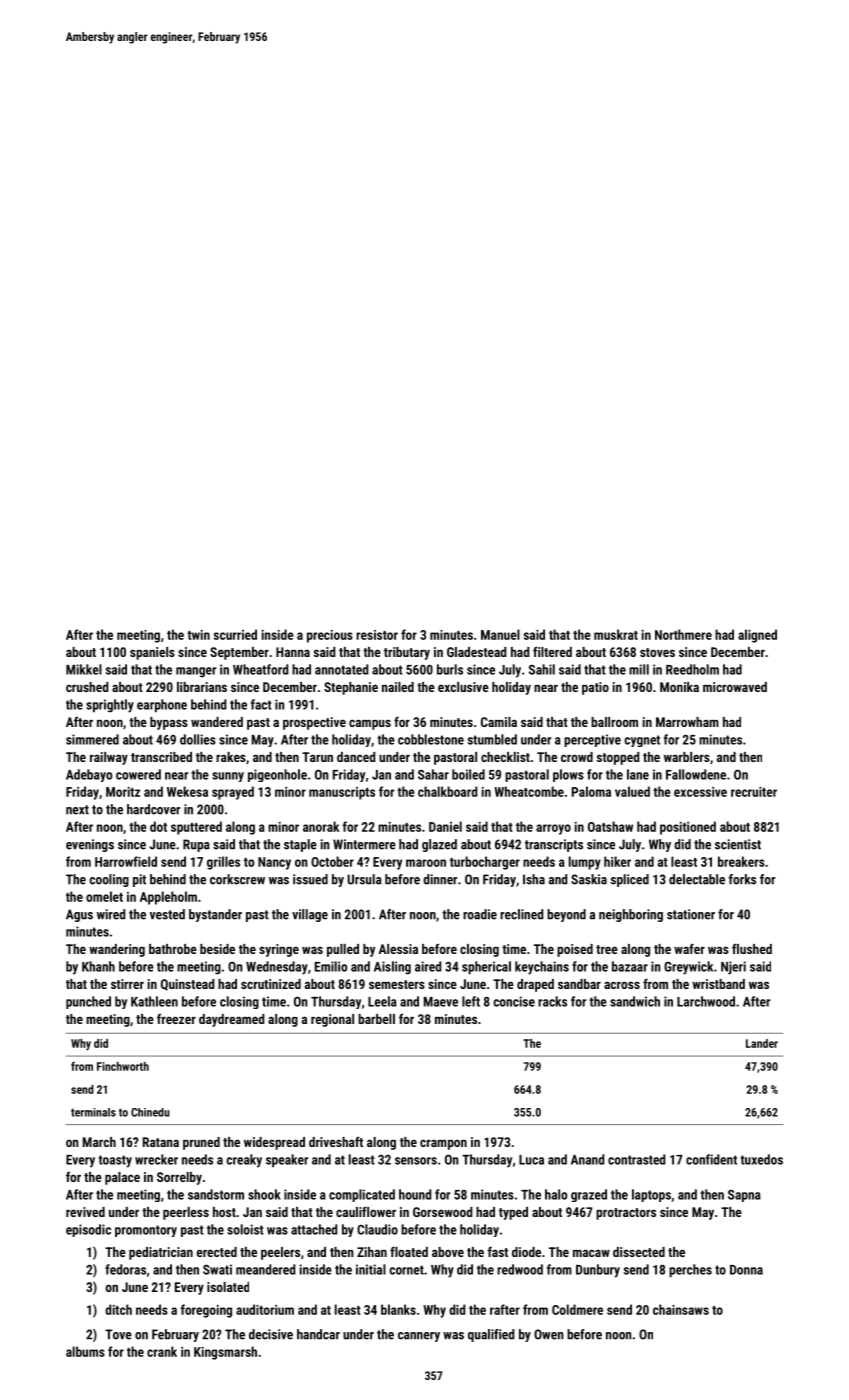  Describe the element at coordinates (746, 1270) in the document. I see `Donna` at that location.
